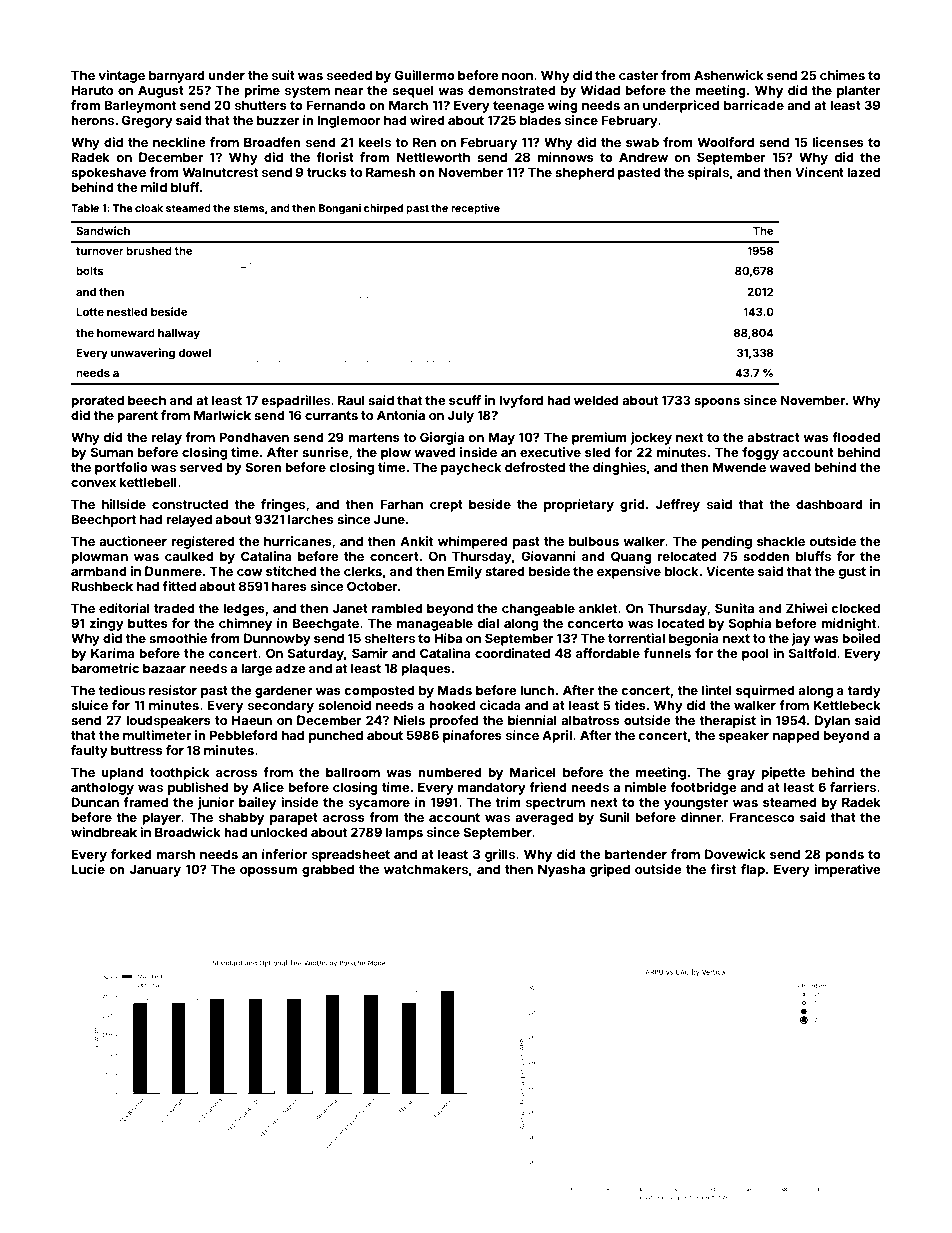 The height and width of the document is (1233, 952). What do you see at coordinates (256, 669) in the document?
I see `large` at bounding box center [256, 669].
